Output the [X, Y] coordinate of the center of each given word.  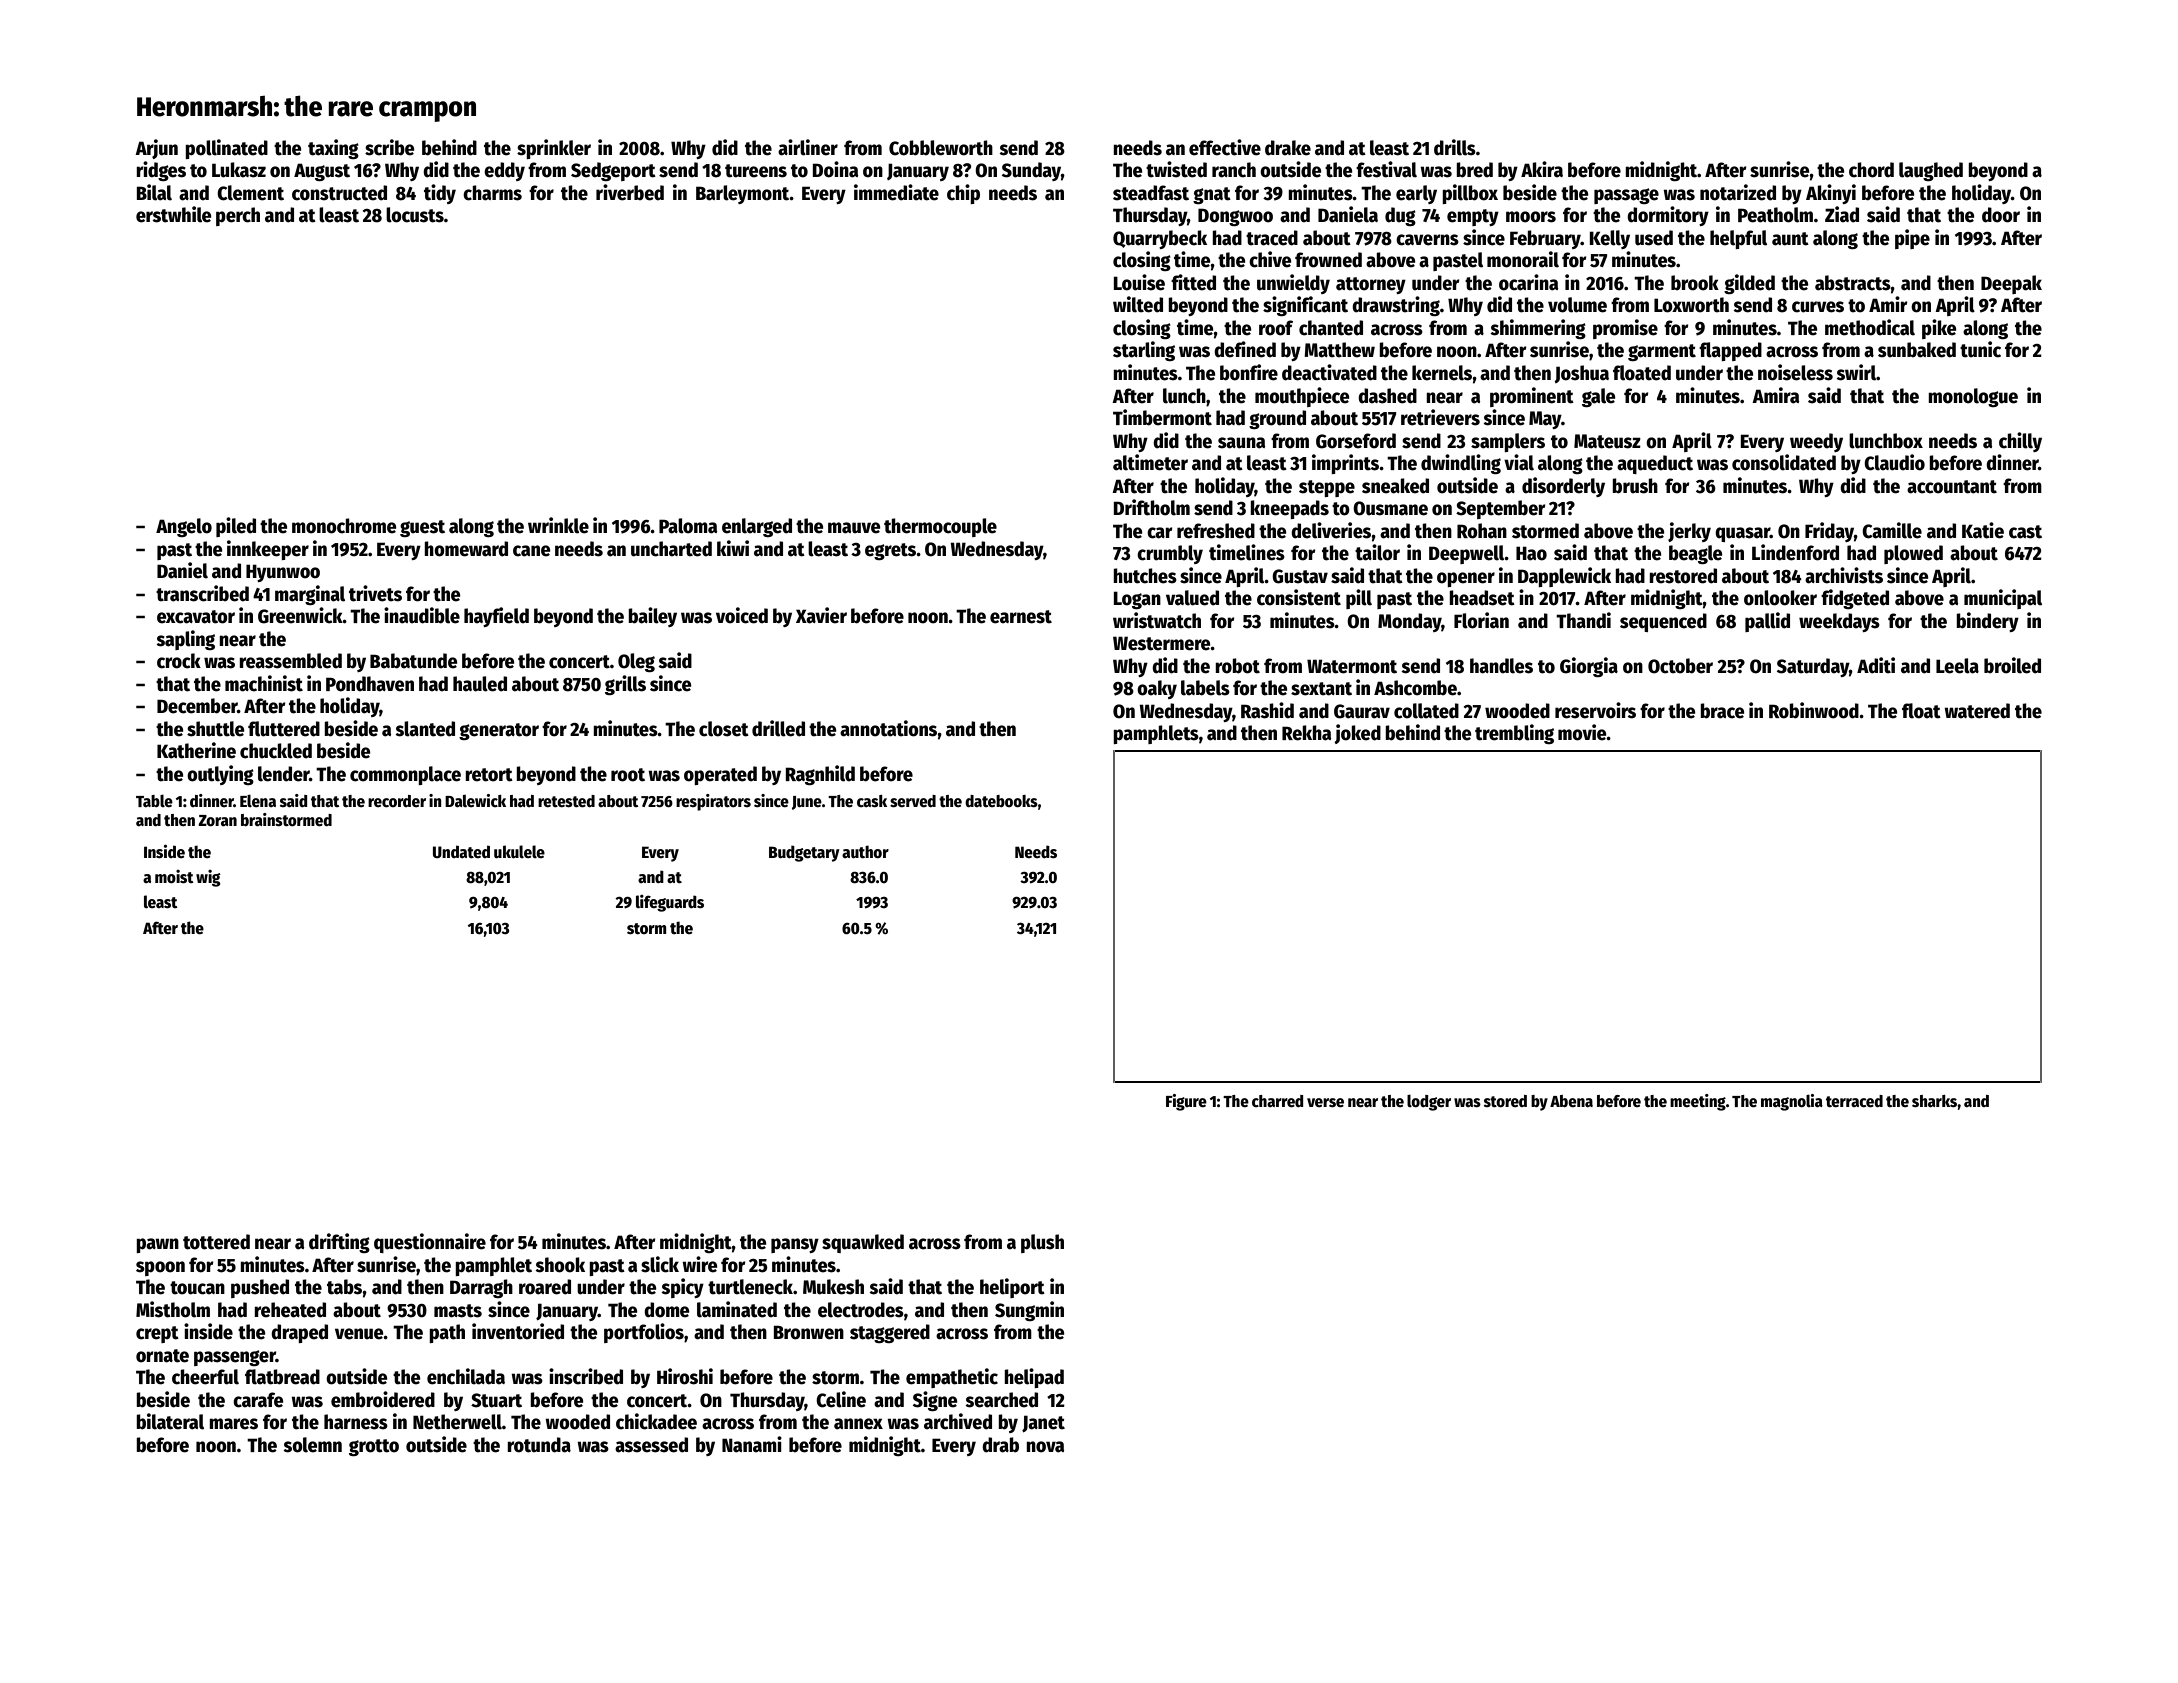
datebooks [1001, 801]
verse [1325, 1103]
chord [1871, 170]
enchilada [466, 1376]
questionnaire [430, 1243]
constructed [339, 193]
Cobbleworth [941, 148]
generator [499, 731]
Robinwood [1814, 710]
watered [1977, 711]
